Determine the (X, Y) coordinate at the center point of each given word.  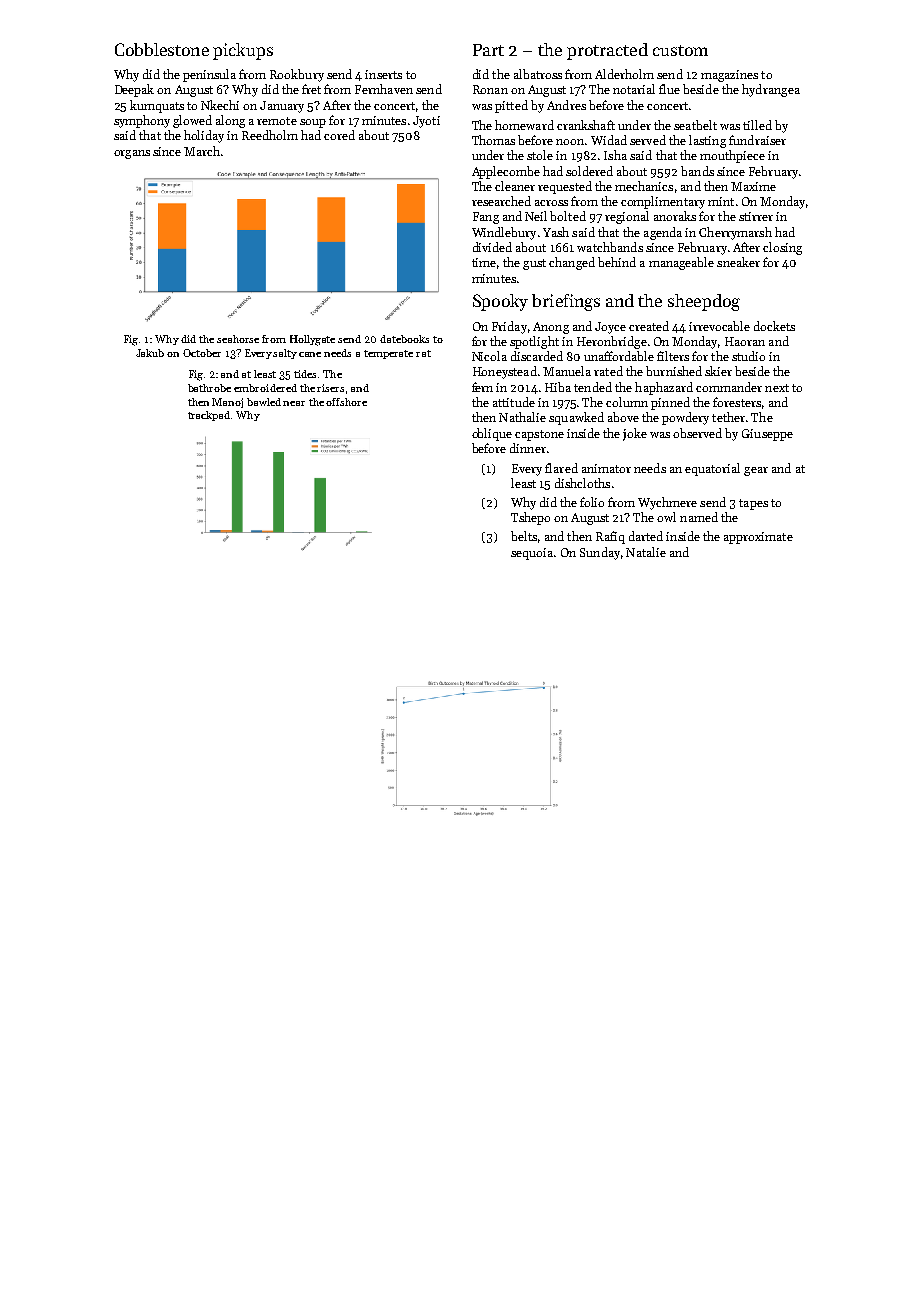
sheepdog (704, 302)
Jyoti (426, 122)
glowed (192, 121)
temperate (388, 354)
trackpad (209, 416)
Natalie (646, 552)
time (484, 262)
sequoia (532, 554)
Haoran (745, 341)
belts (524, 536)
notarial (634, 89)
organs (132, 154)
